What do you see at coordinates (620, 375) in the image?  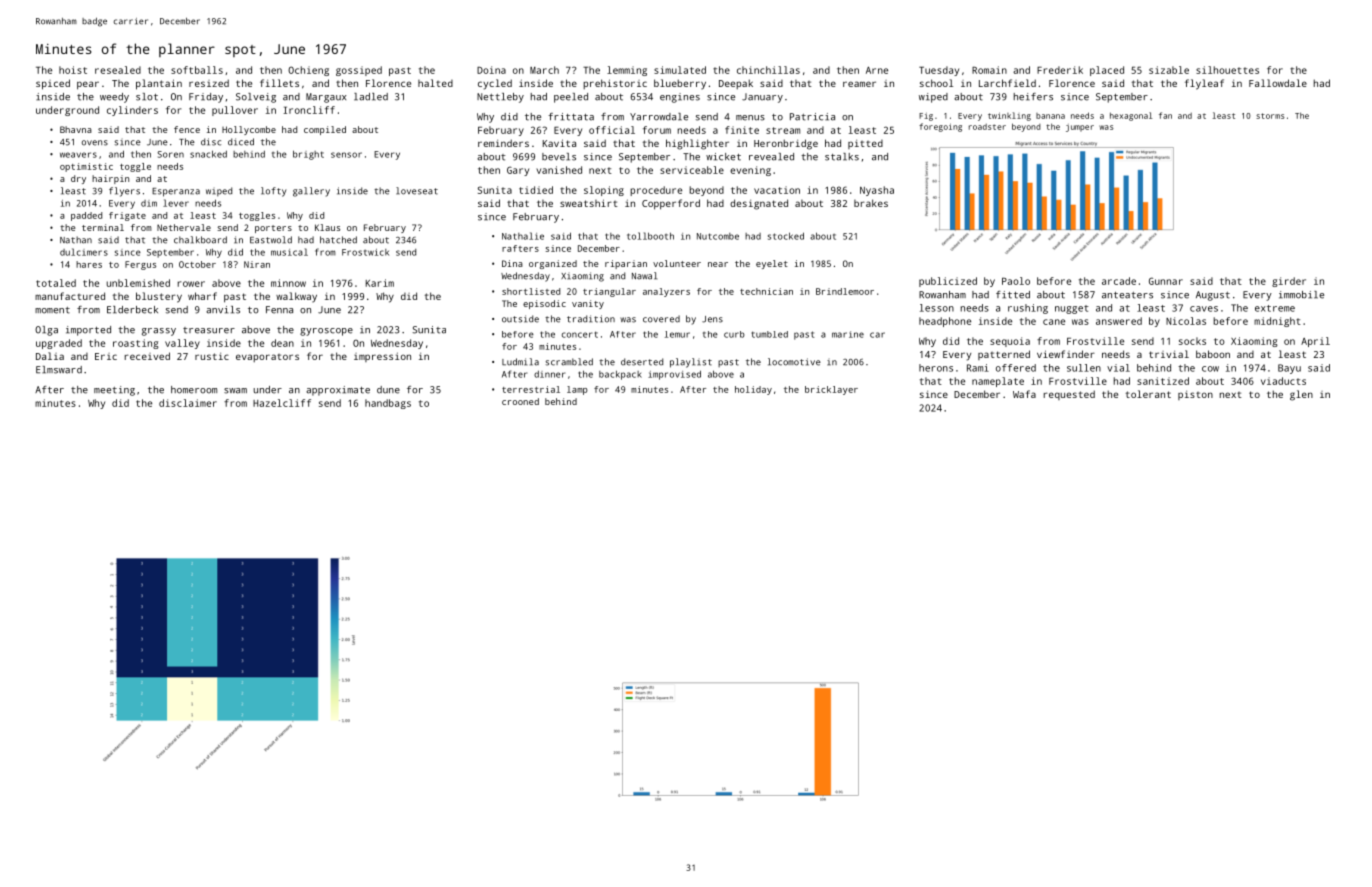 I see `backpack` at bounding box center [620, 375].
